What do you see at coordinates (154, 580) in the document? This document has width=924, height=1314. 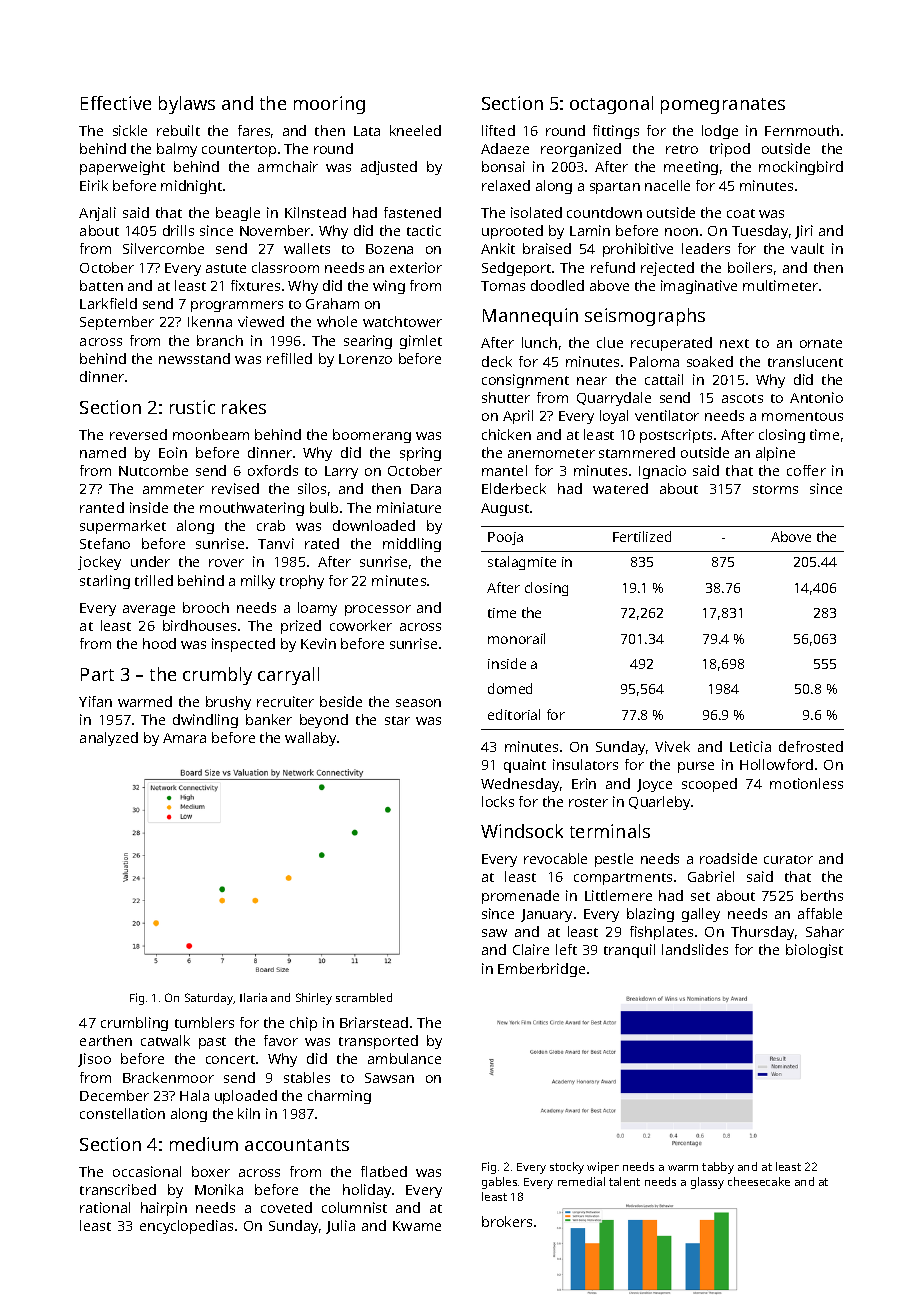 I see `trilled` at bounding box center [154, 580].
